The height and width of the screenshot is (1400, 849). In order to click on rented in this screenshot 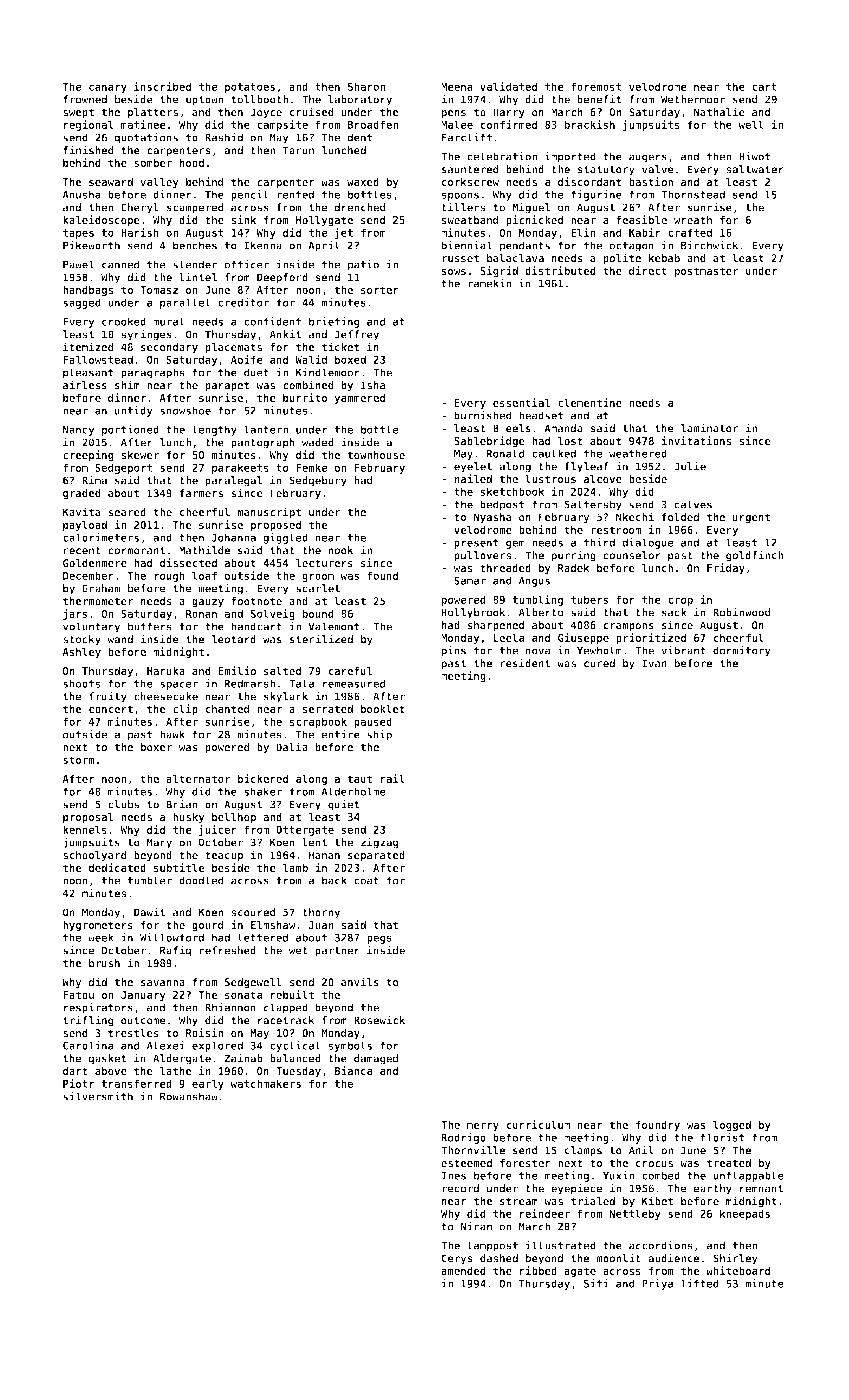, I will do `click(295, 194)`.
